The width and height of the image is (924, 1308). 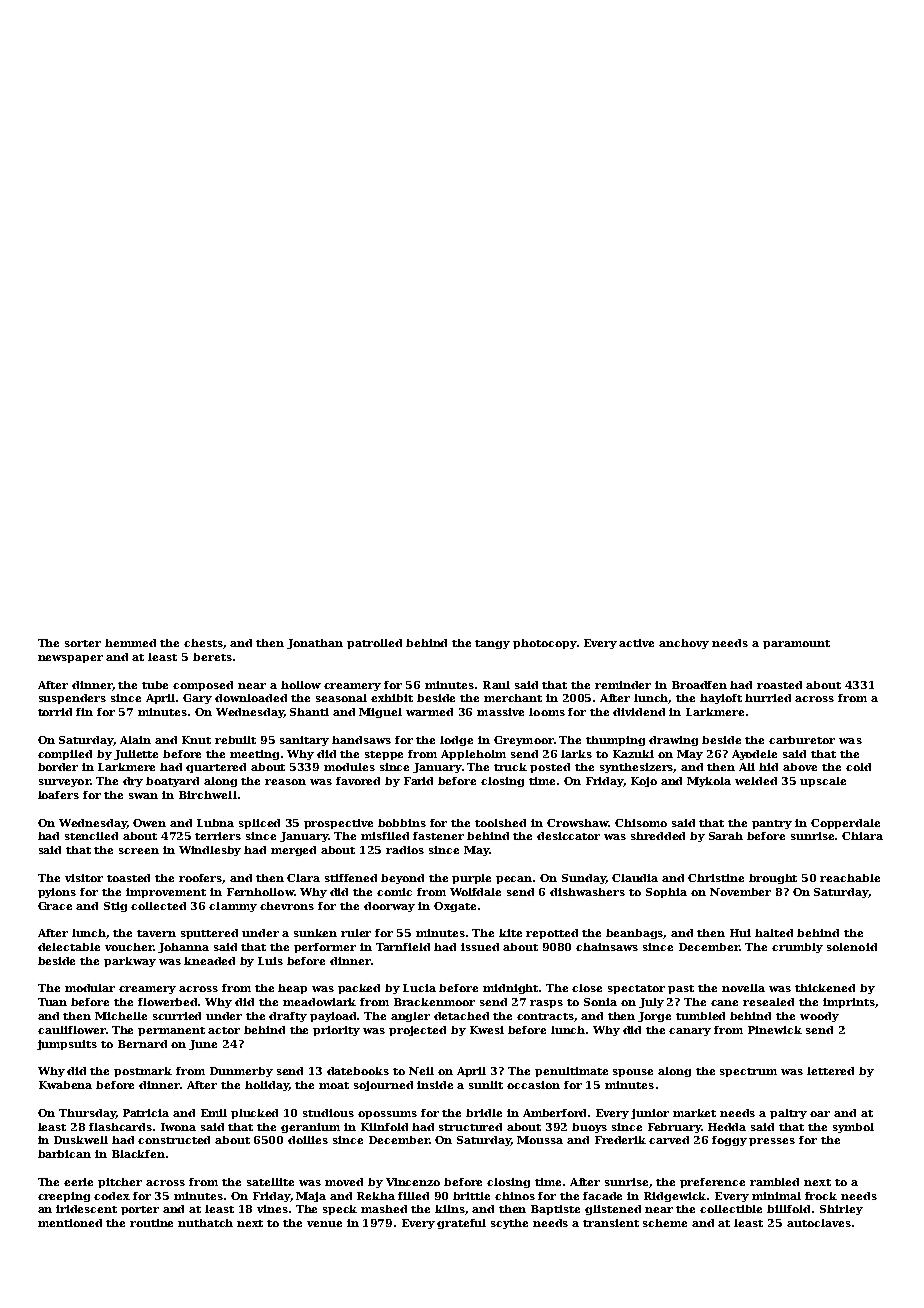 What do you see at coordinates (779, 685) in the image?
I see `roasted` at bounding box center [779, 685].
